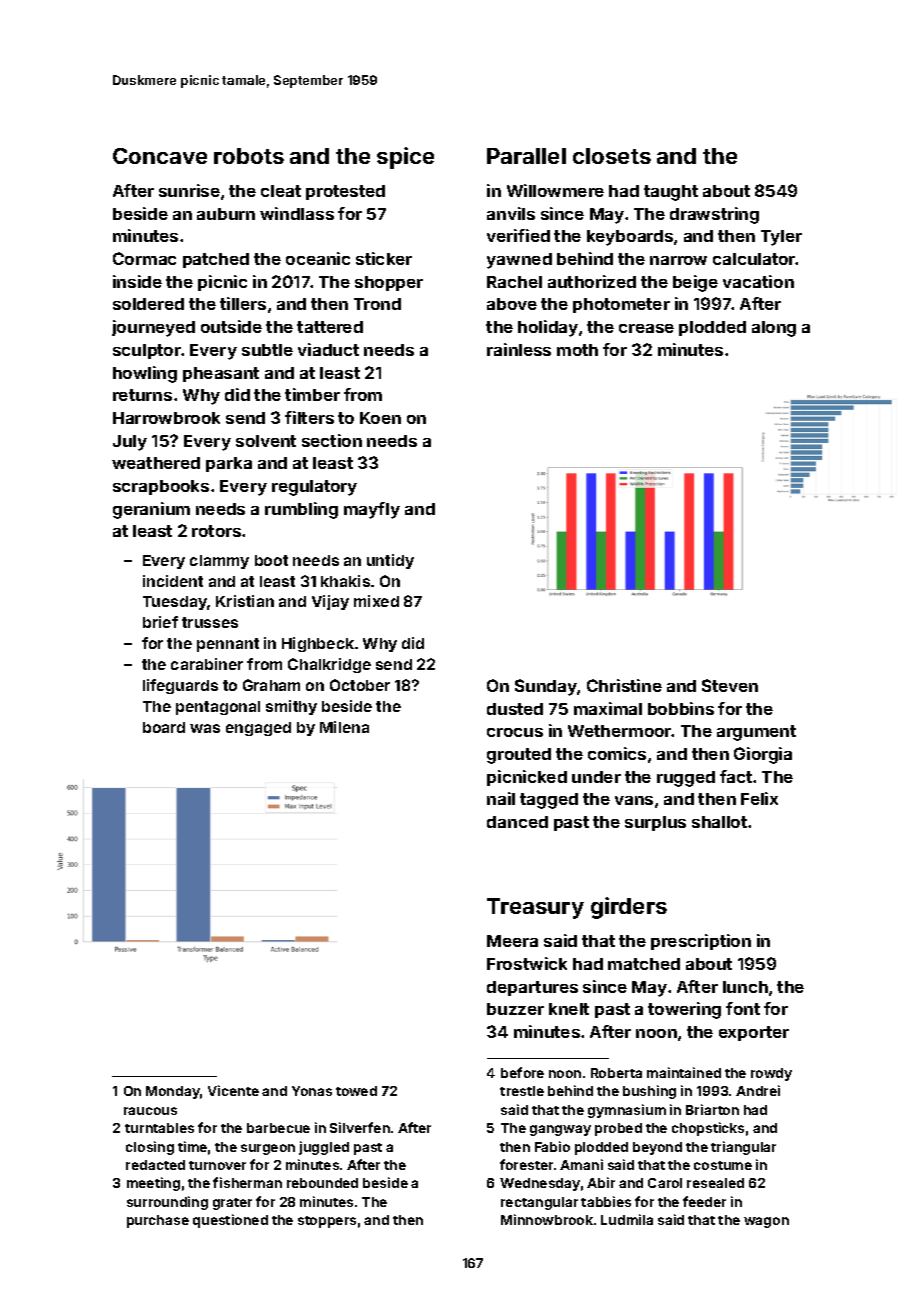 The height and width of the image is (1311, 924). I want to click on wagon, so click(766, 1222).
